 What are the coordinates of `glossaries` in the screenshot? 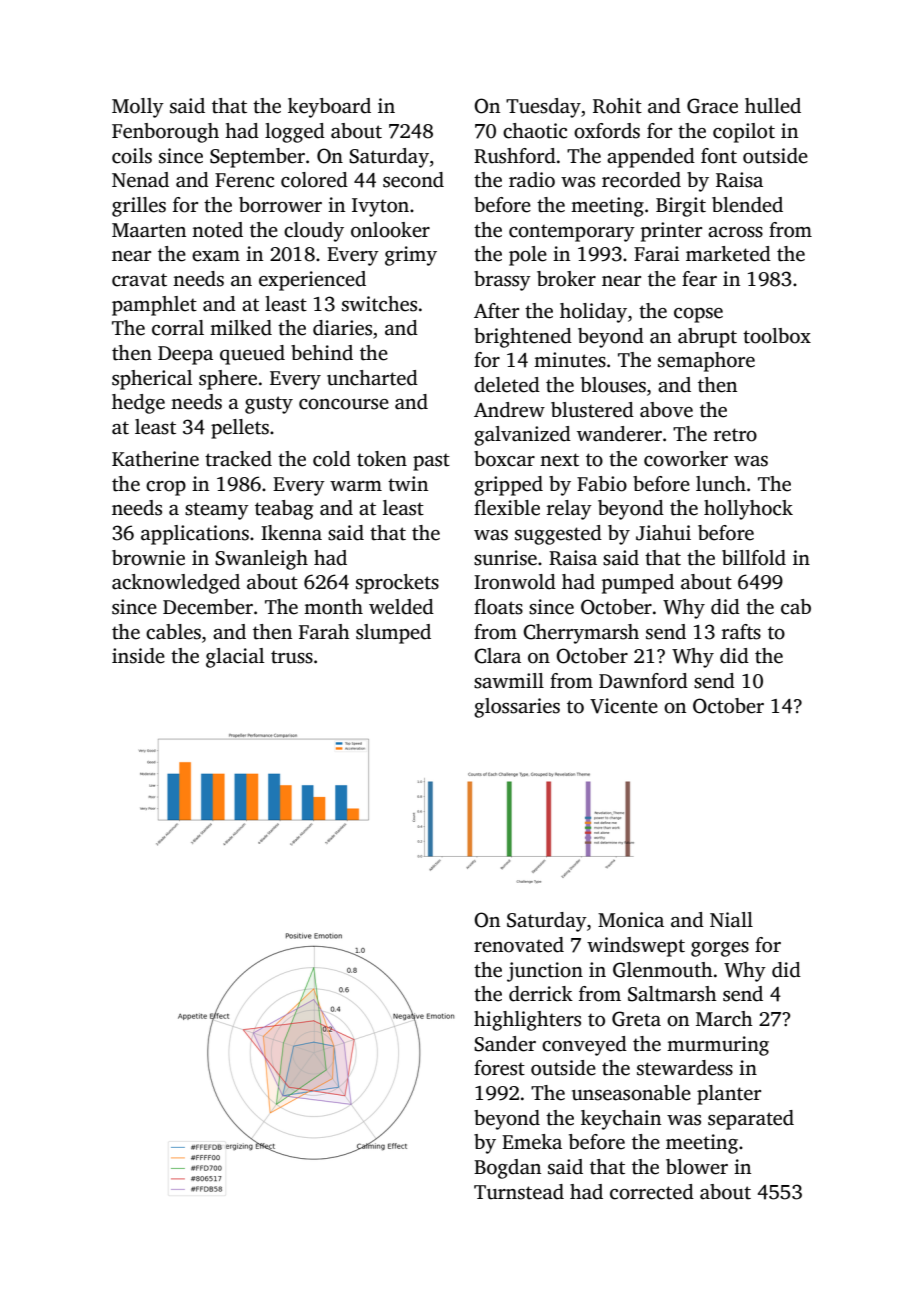 It's located at (517, 708).
